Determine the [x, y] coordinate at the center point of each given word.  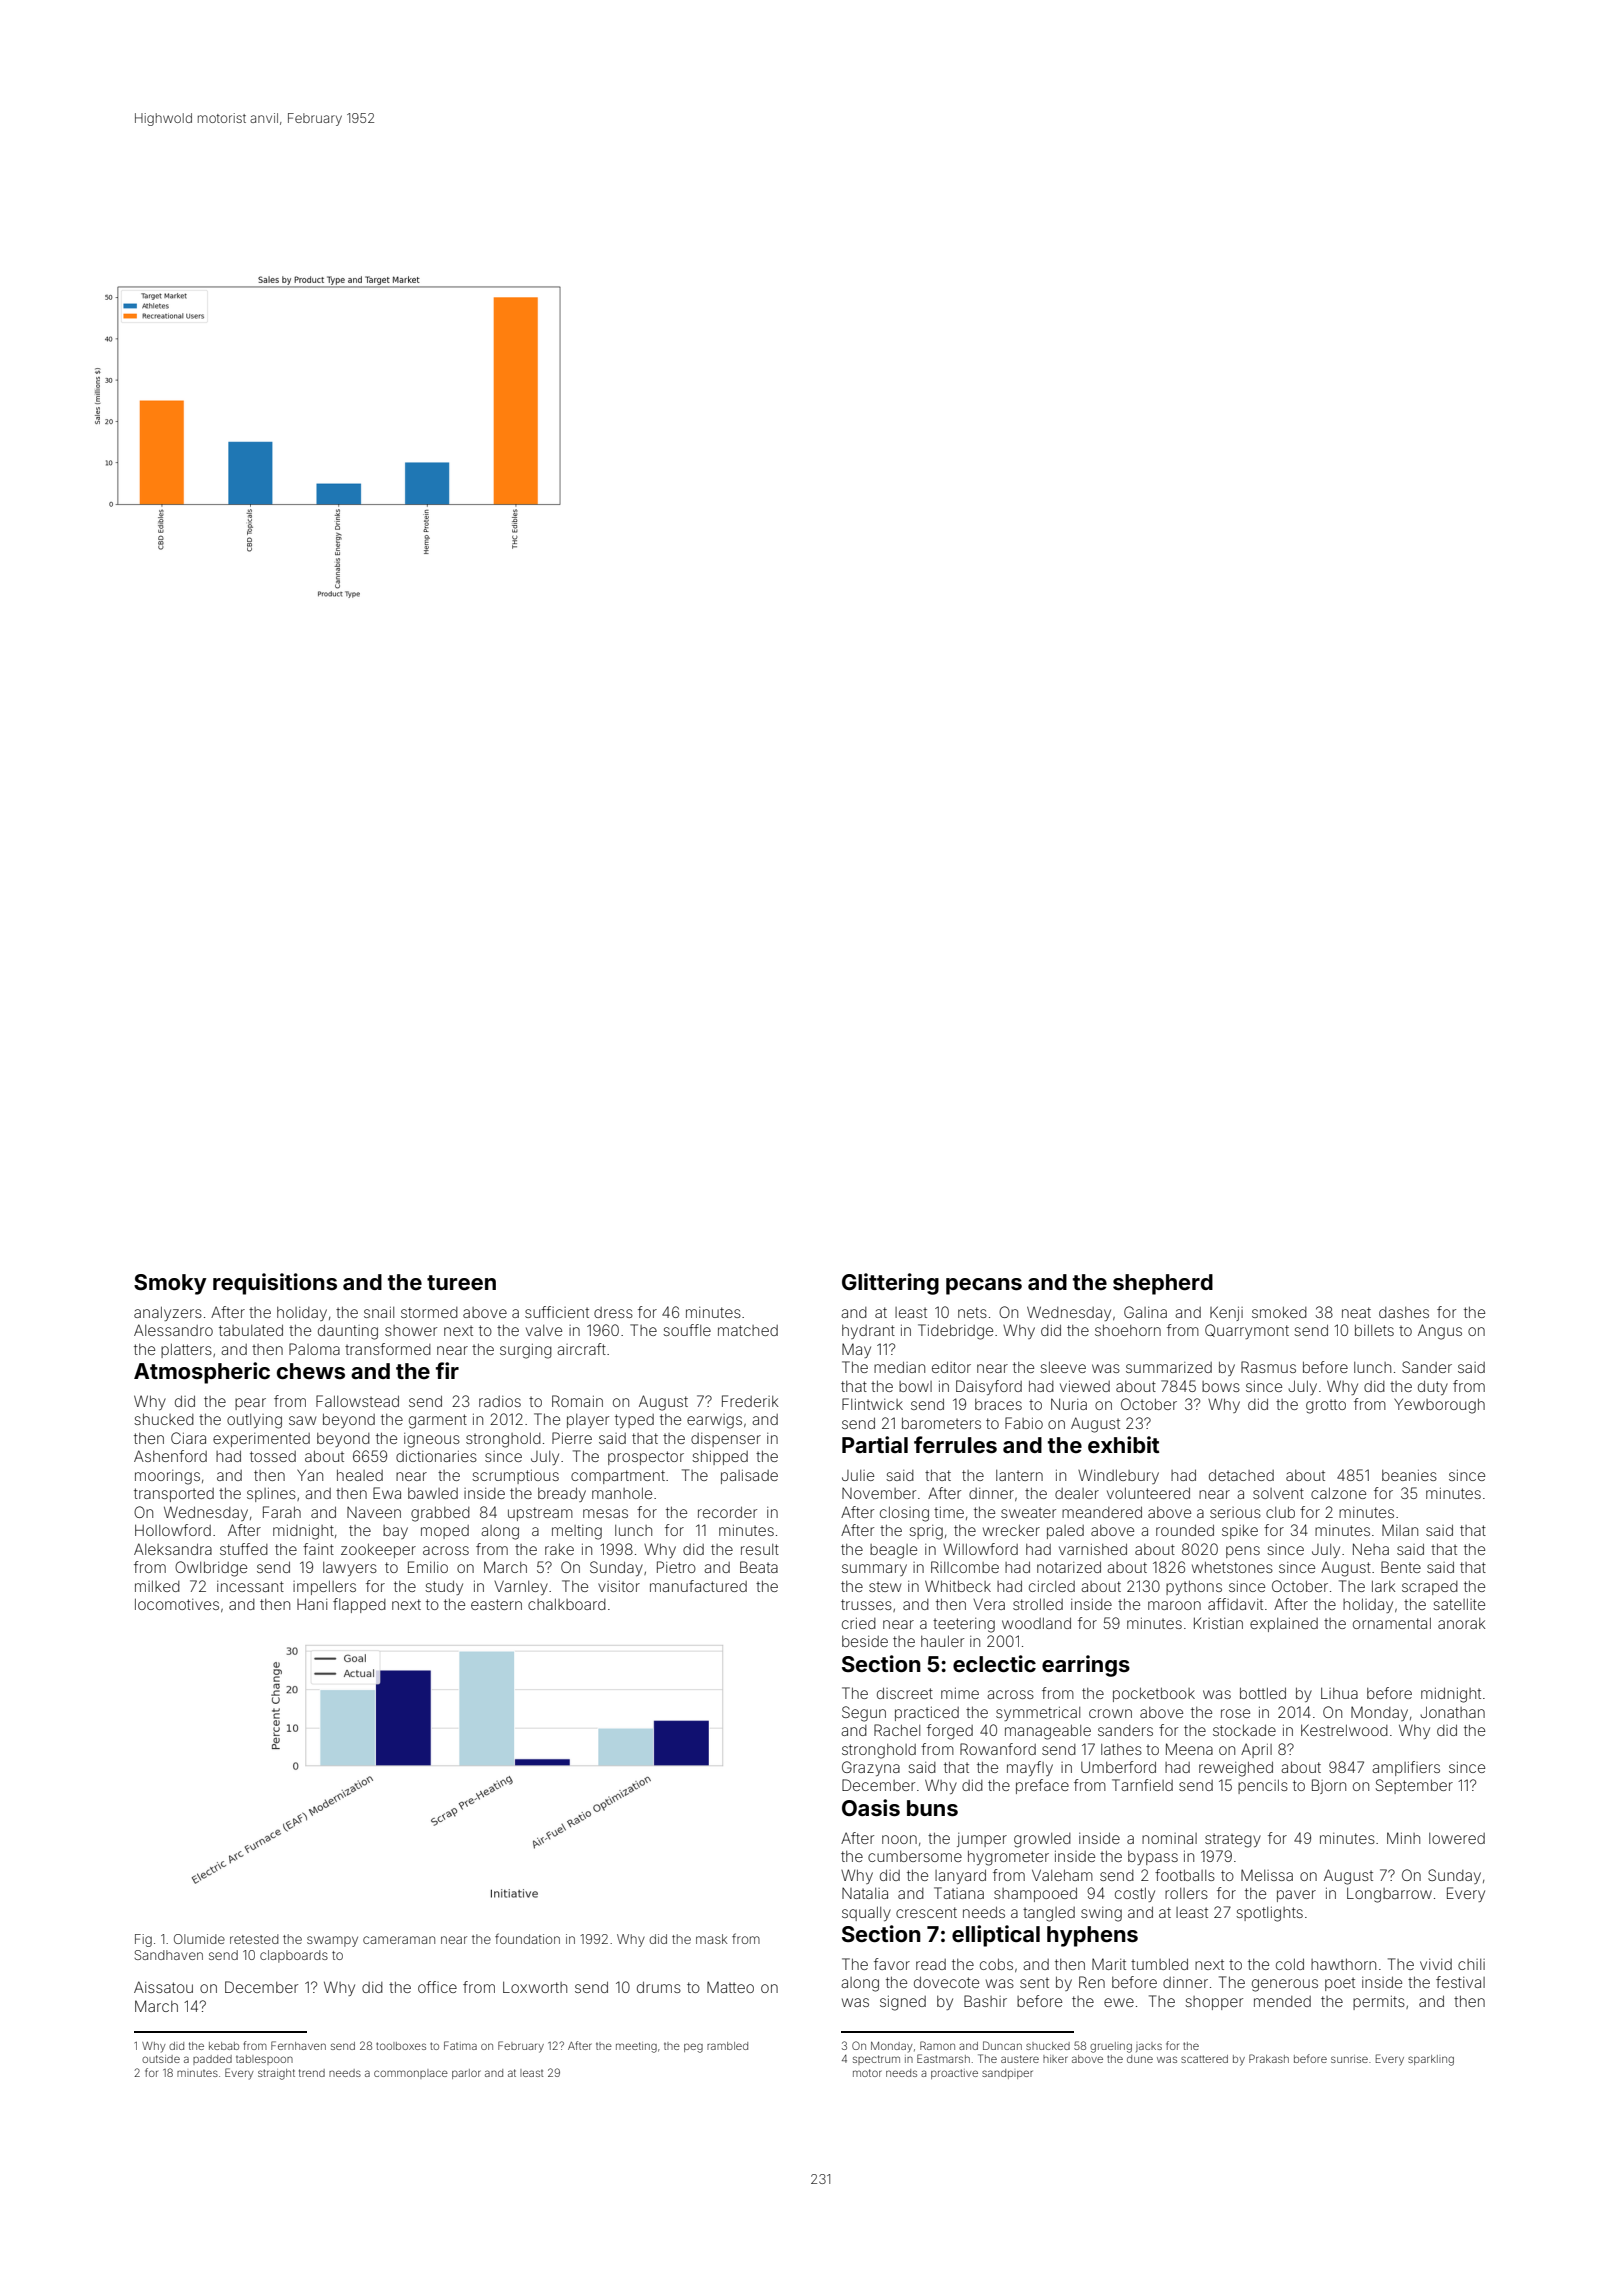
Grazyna [871, 1768]
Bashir [985, 2001]
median [899, 1367]
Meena [1189, 1749]
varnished [1093, 1549]
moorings [167, 1477]
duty [1433, 1388]
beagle [893, 1551]
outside [161, 2059]
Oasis [871, 1807]
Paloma [314, 1349]
